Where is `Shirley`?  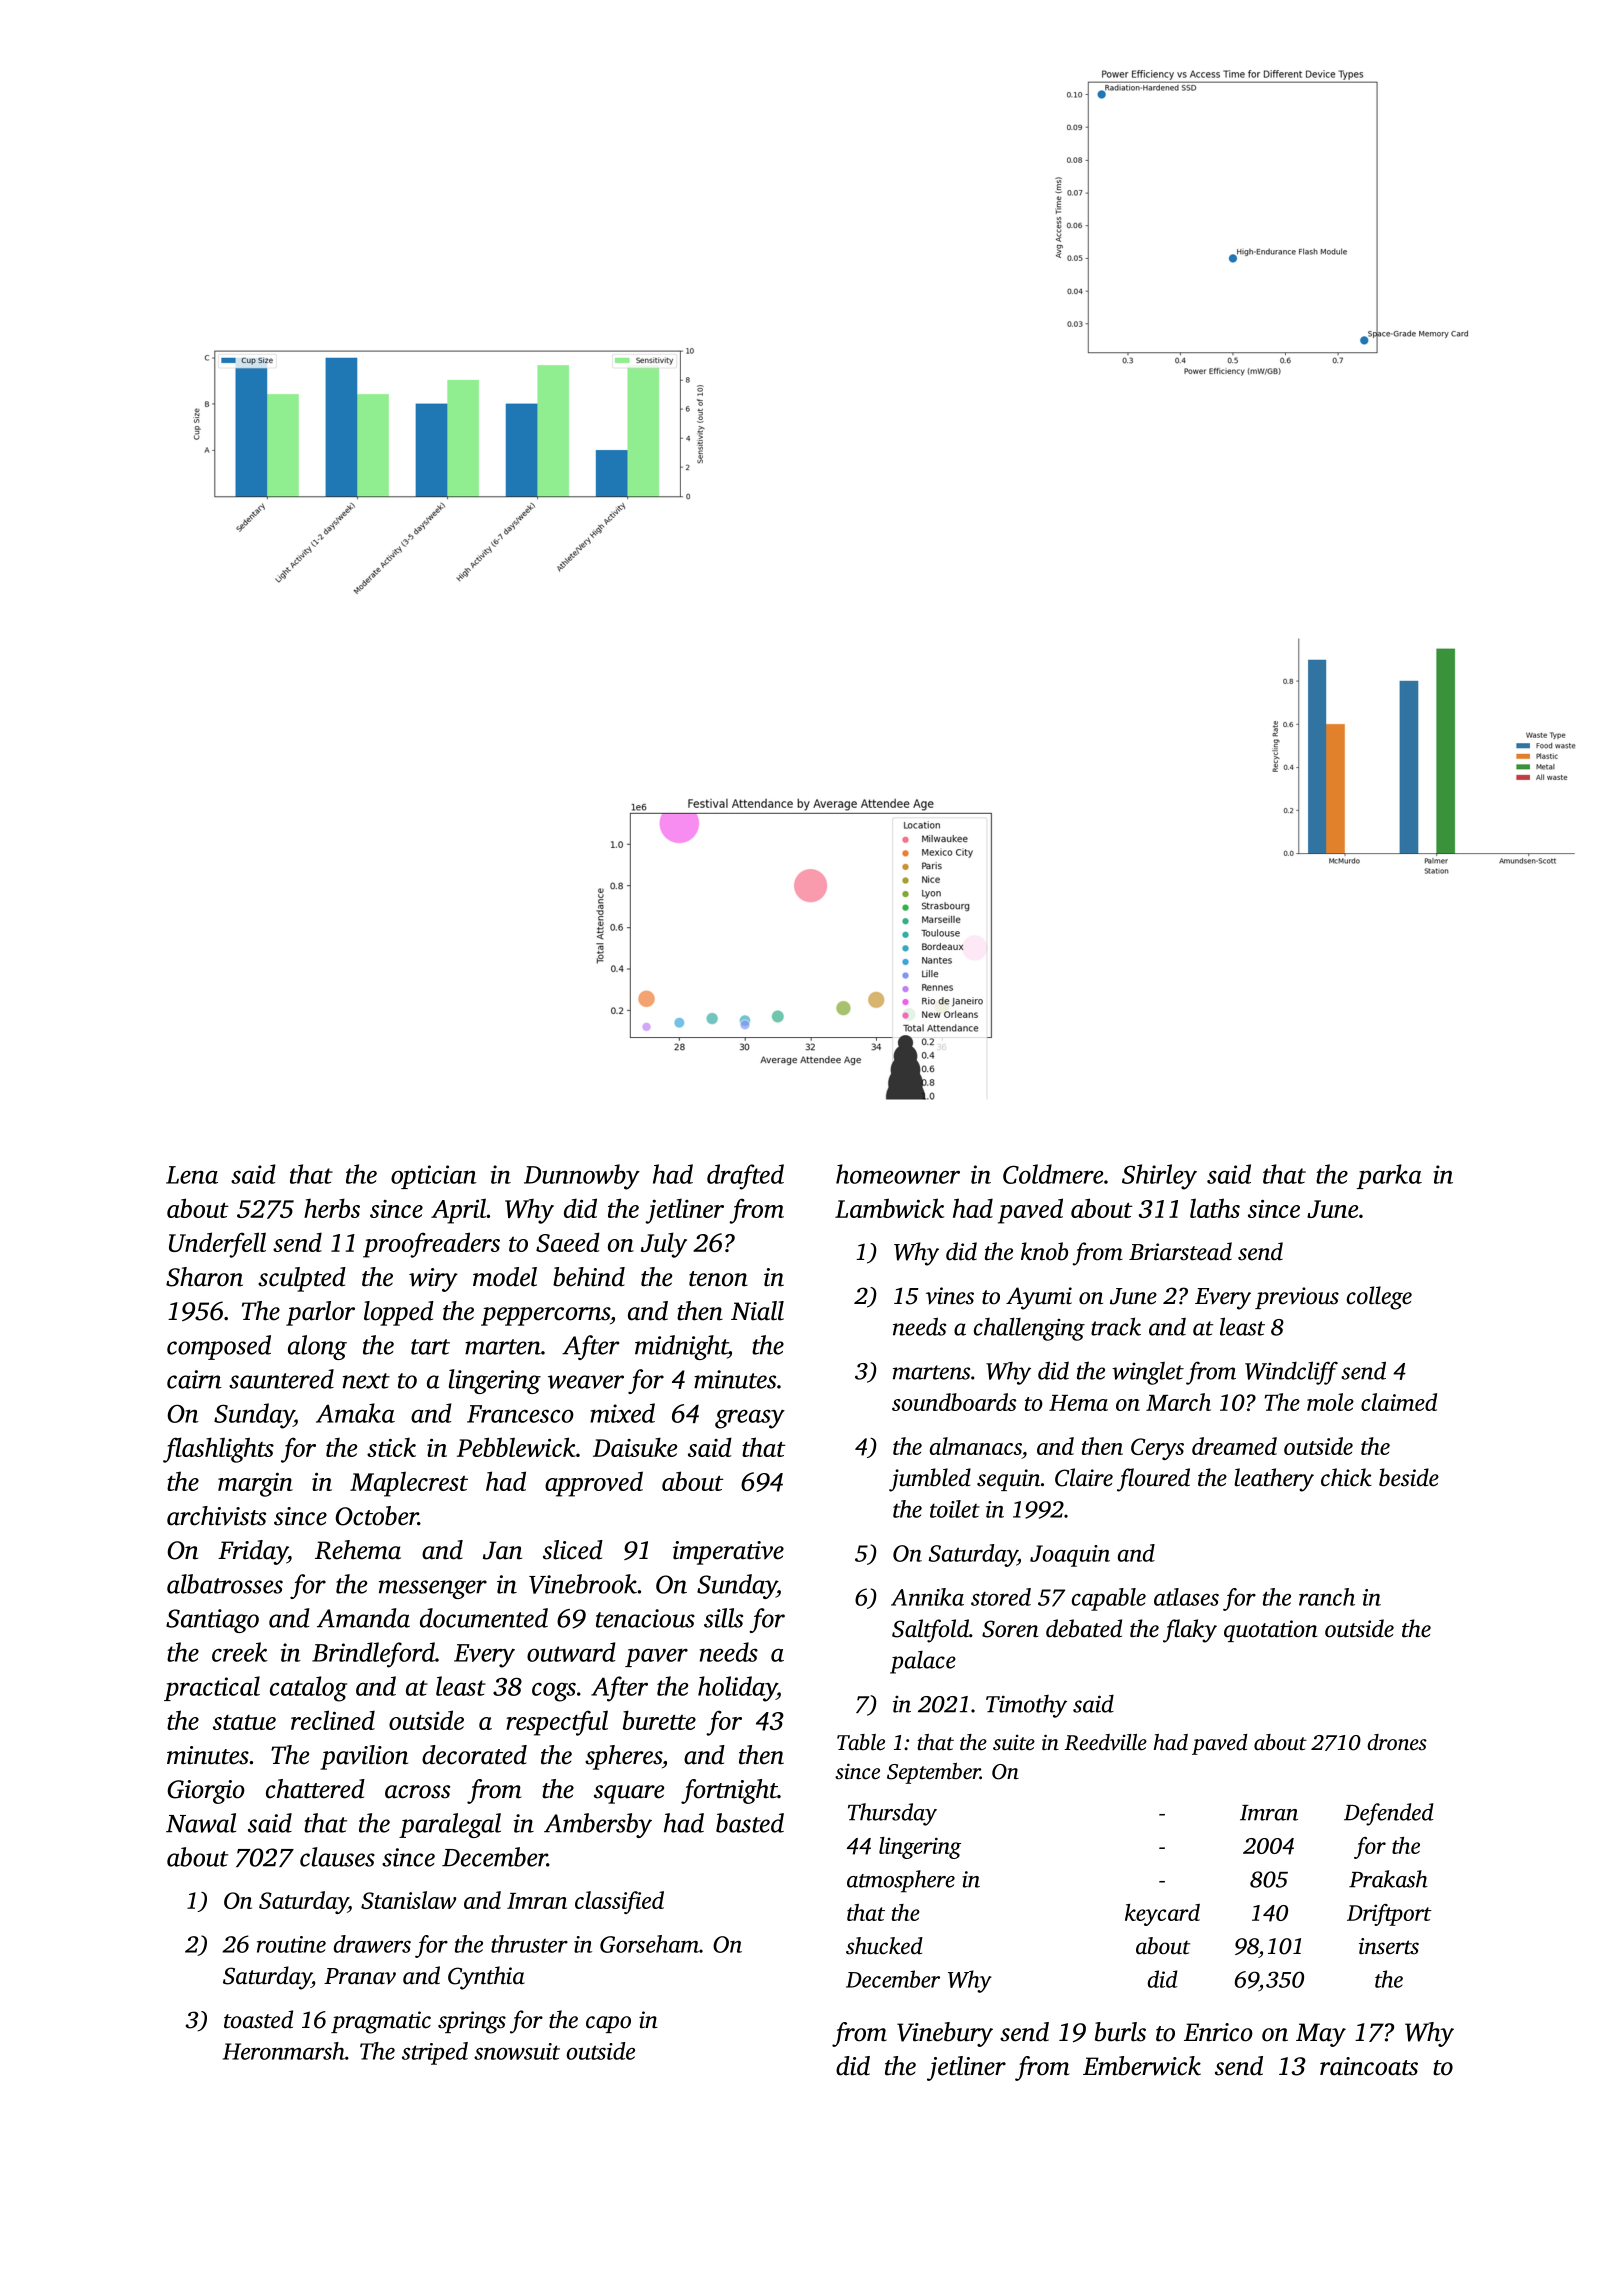
Shirley is located at coordinates (1159, 1177).
